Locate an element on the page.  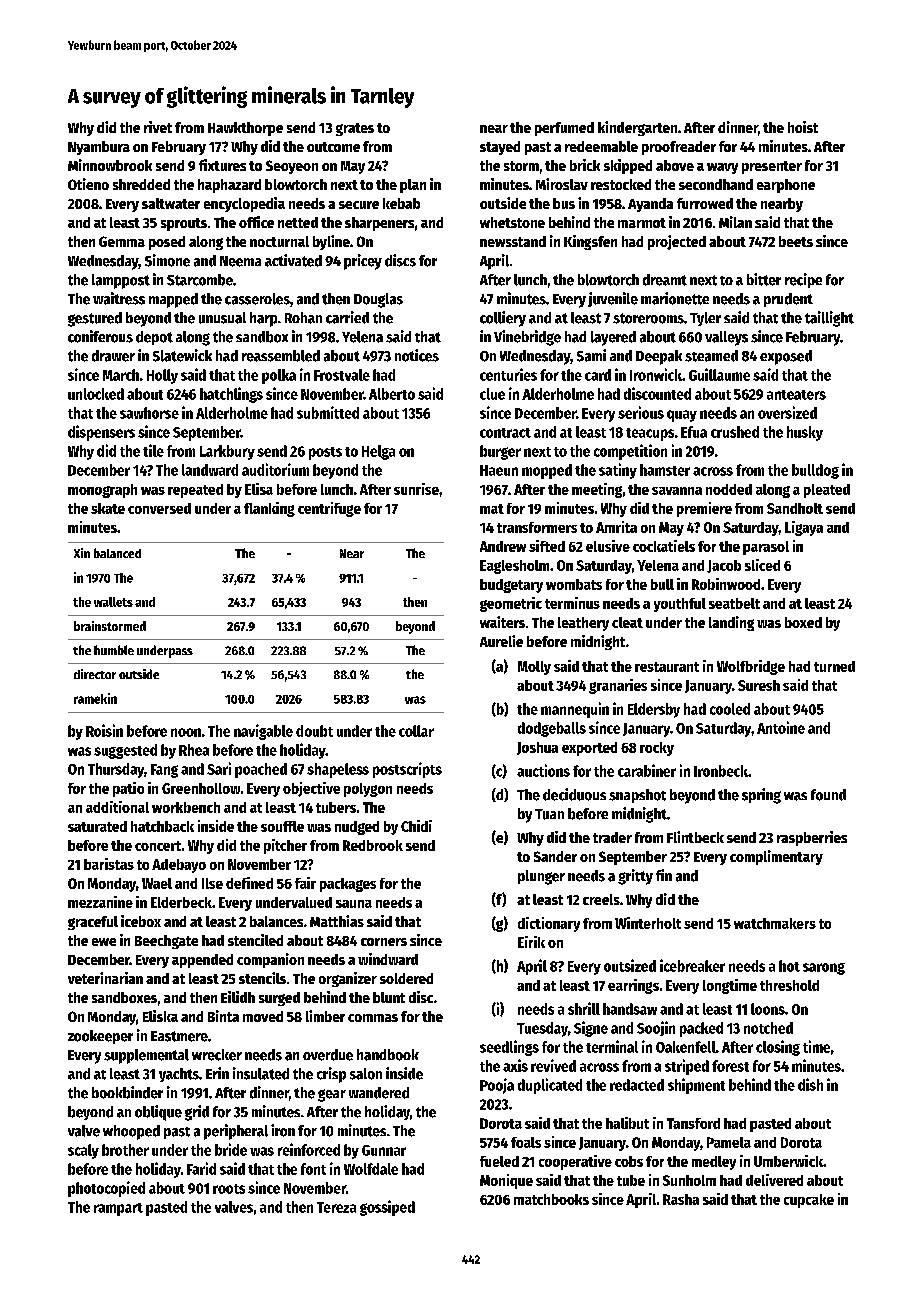
Neema is located at coordinates (240, 261).
